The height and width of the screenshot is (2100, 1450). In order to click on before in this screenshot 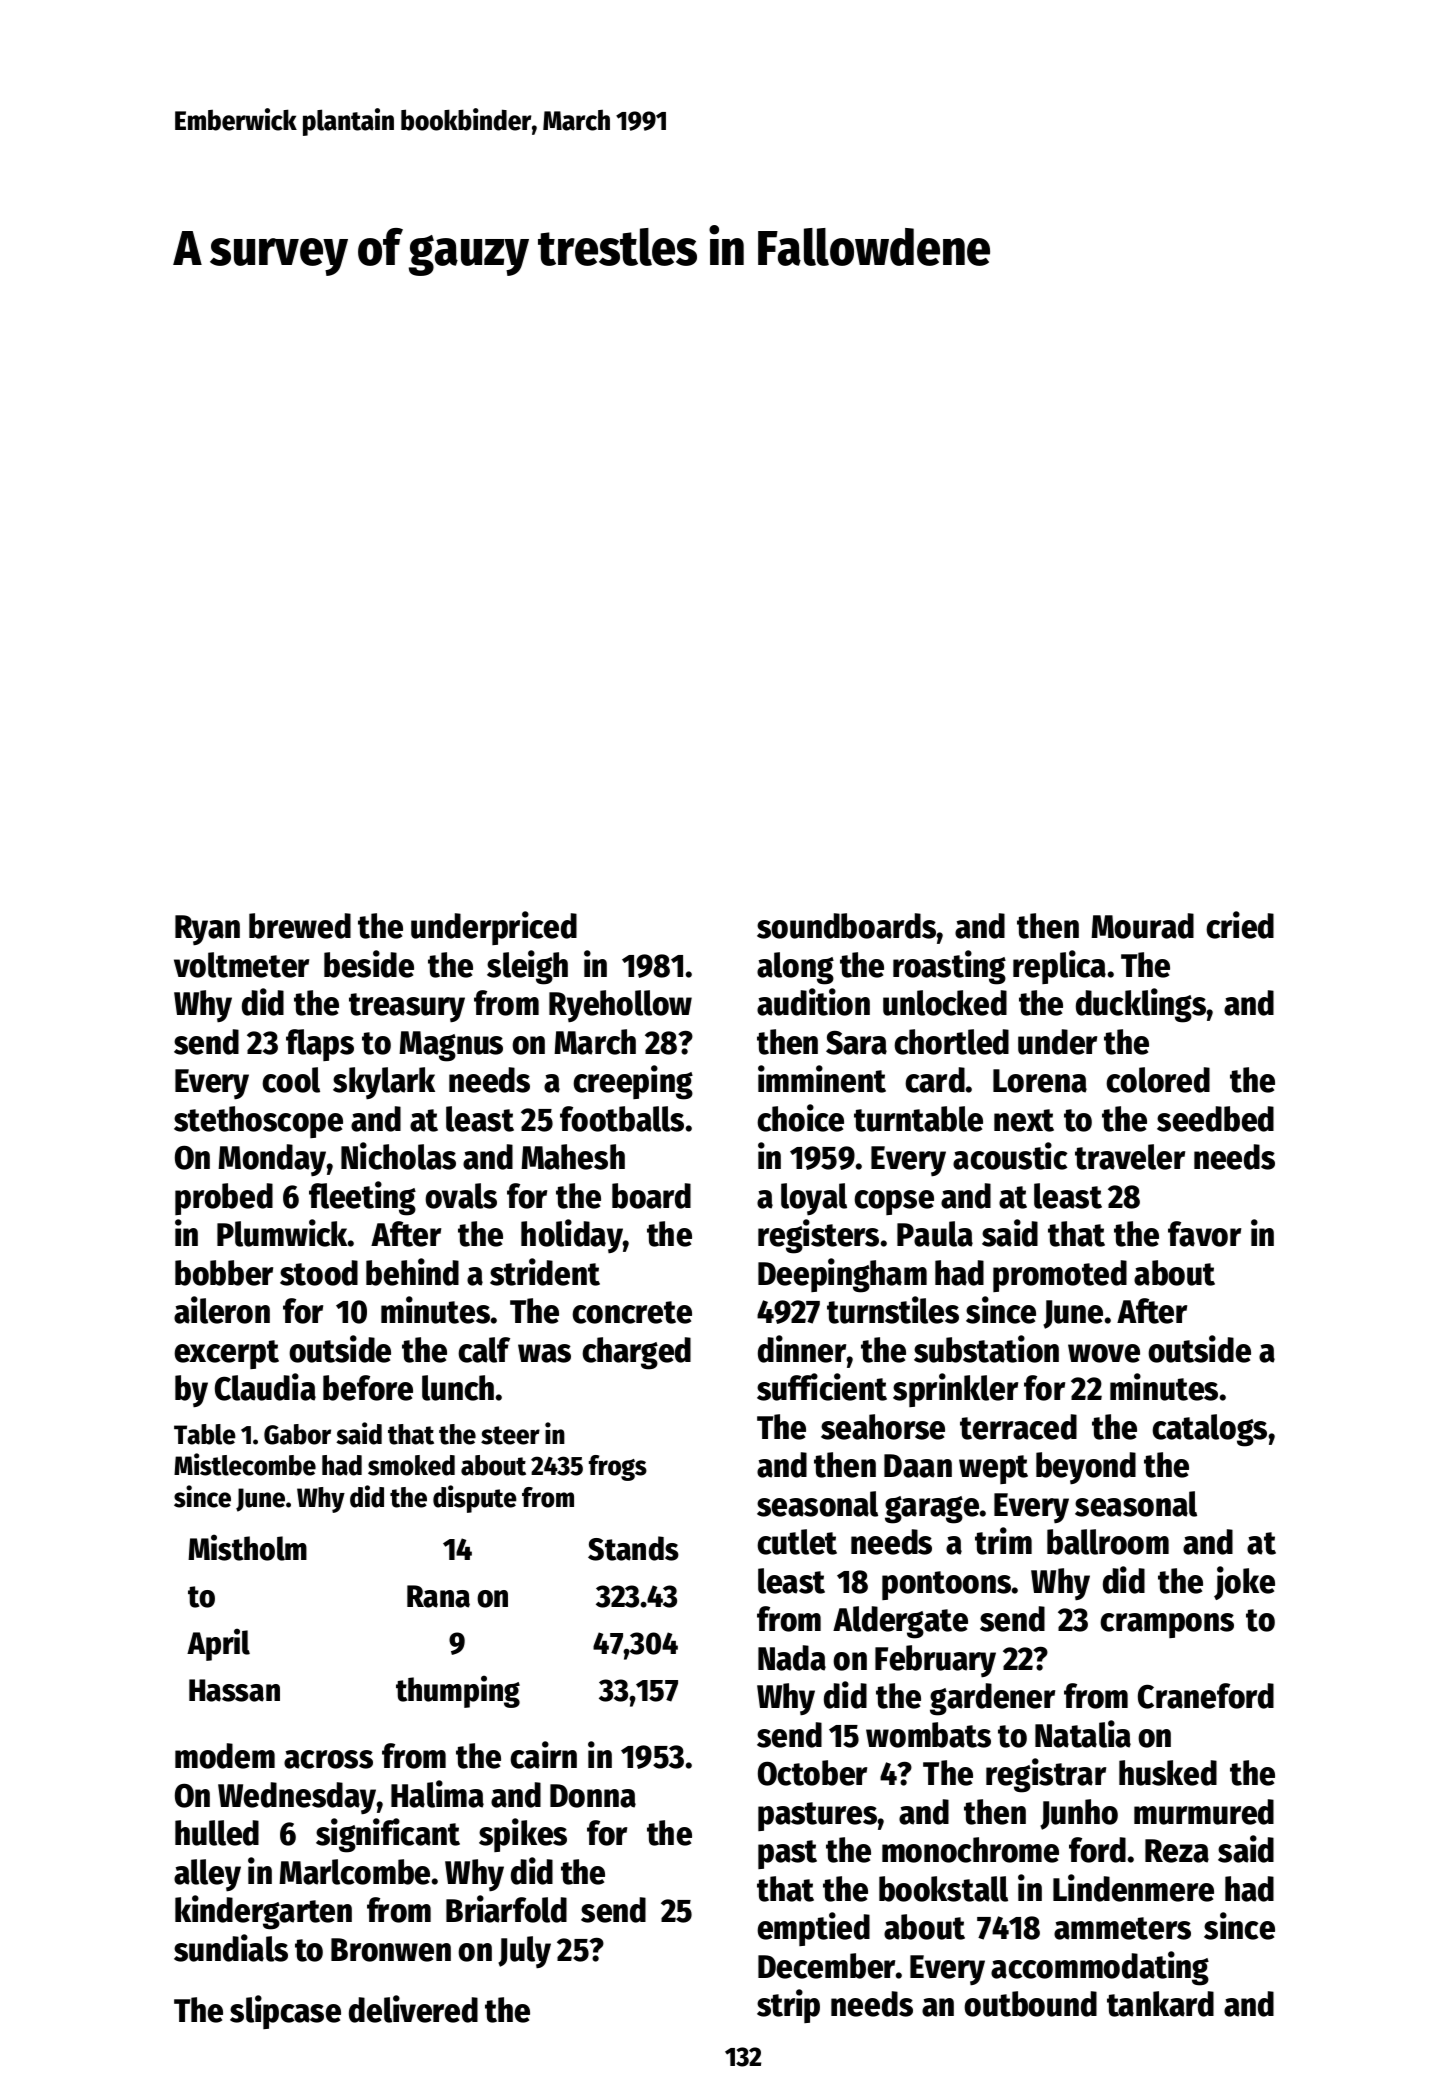, I will do `click(368, 1388)`.
